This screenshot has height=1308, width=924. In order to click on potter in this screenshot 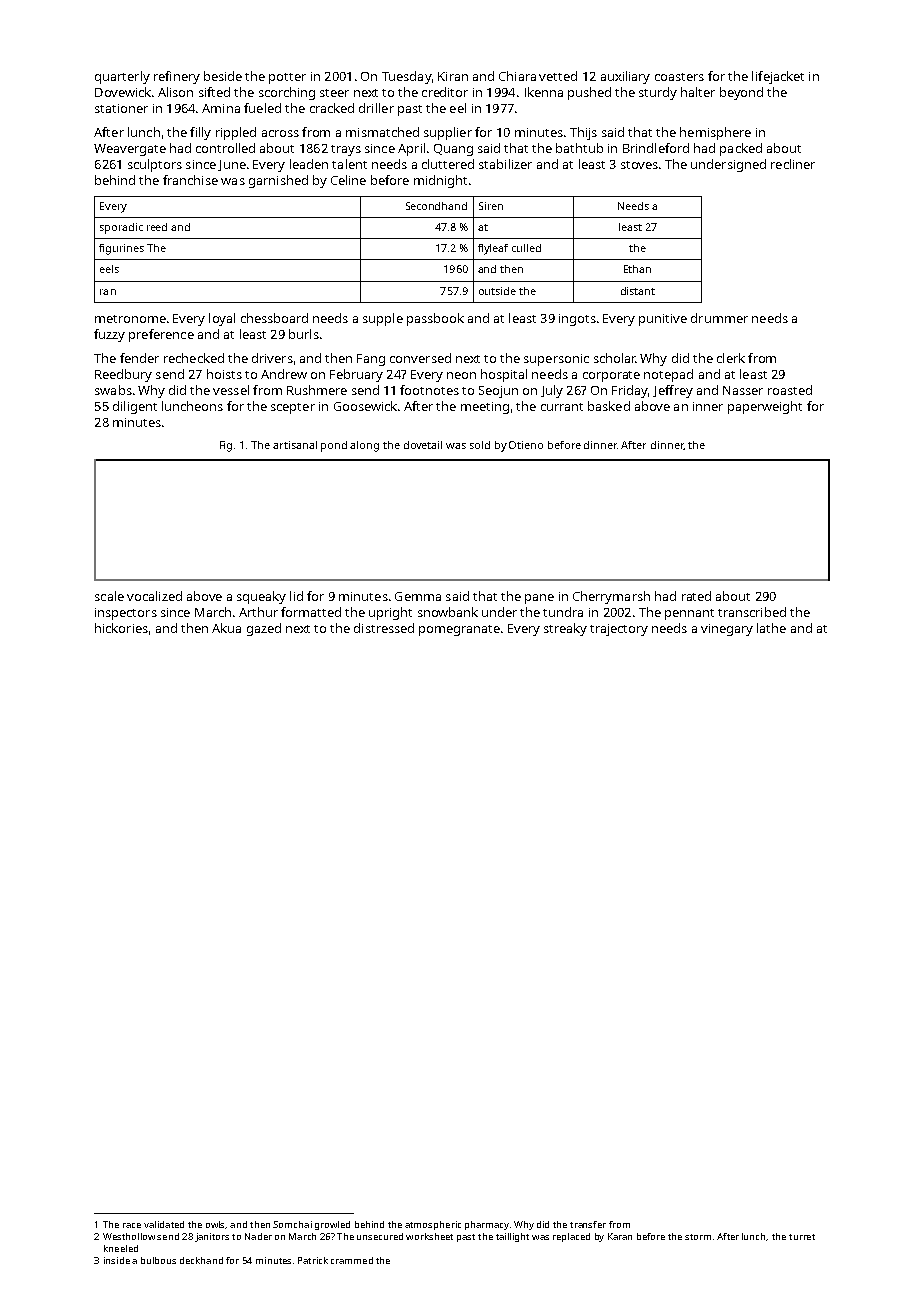, I will do `click(287, 78)`.
